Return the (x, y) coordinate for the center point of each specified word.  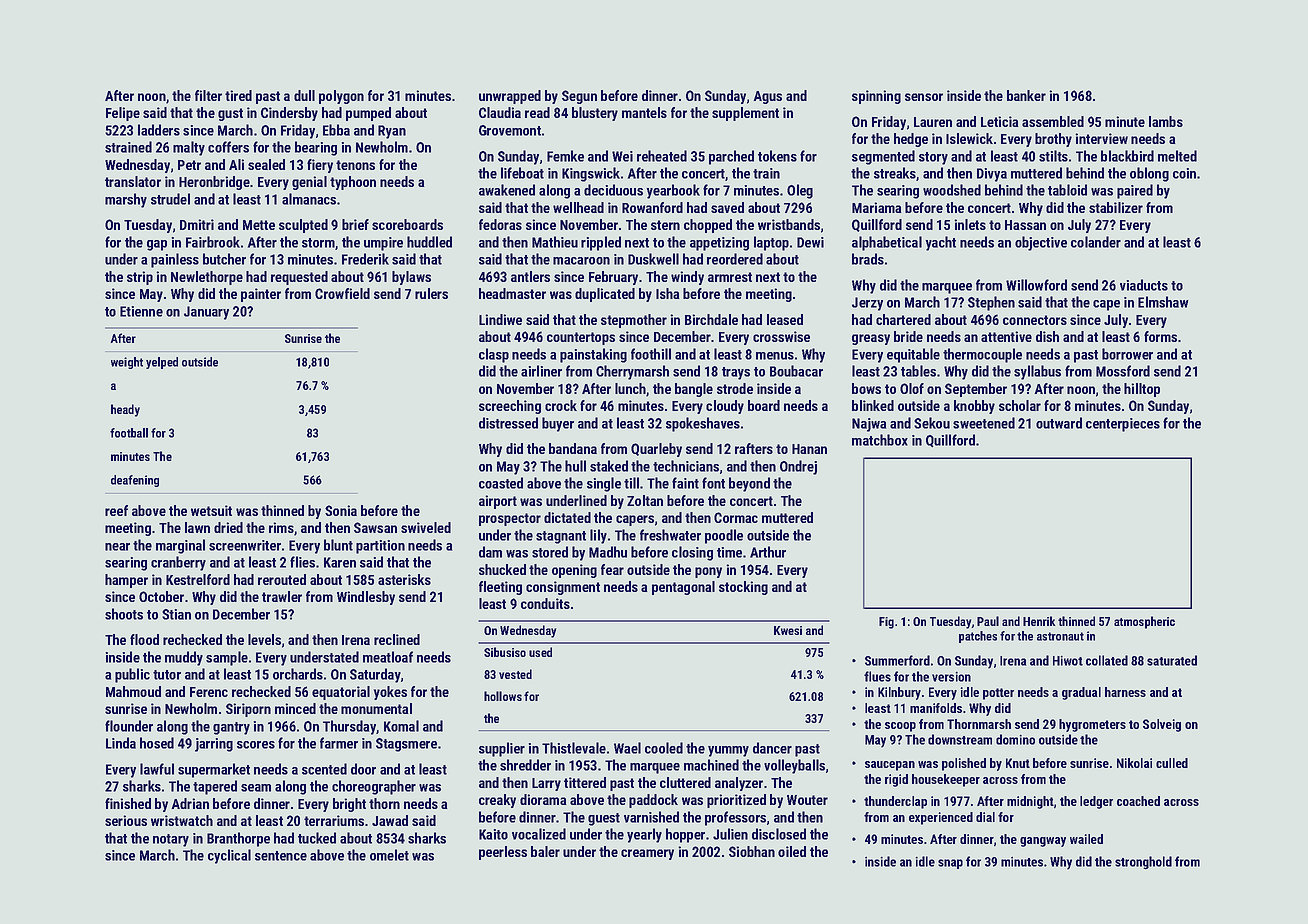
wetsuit (211, 510)
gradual (1081, 693)
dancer (772, 748)
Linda (121, 743)
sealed (266, 164)
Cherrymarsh (632, 372)
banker (1026, 95)
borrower (1127, 354)
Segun (579, 97)
